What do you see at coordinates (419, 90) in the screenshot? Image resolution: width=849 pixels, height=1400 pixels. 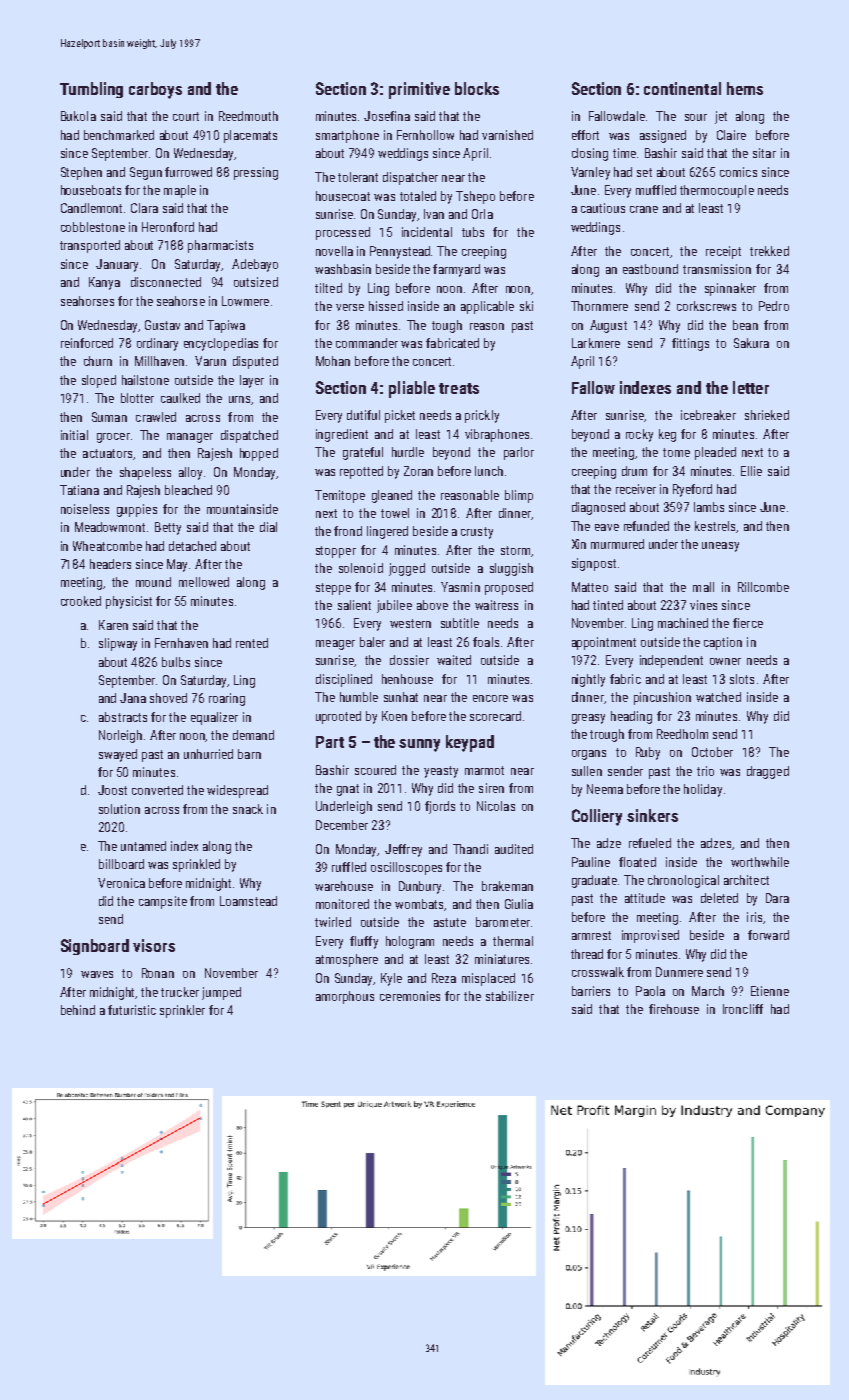 I see `primitive` at bounding box center [419, 90].
